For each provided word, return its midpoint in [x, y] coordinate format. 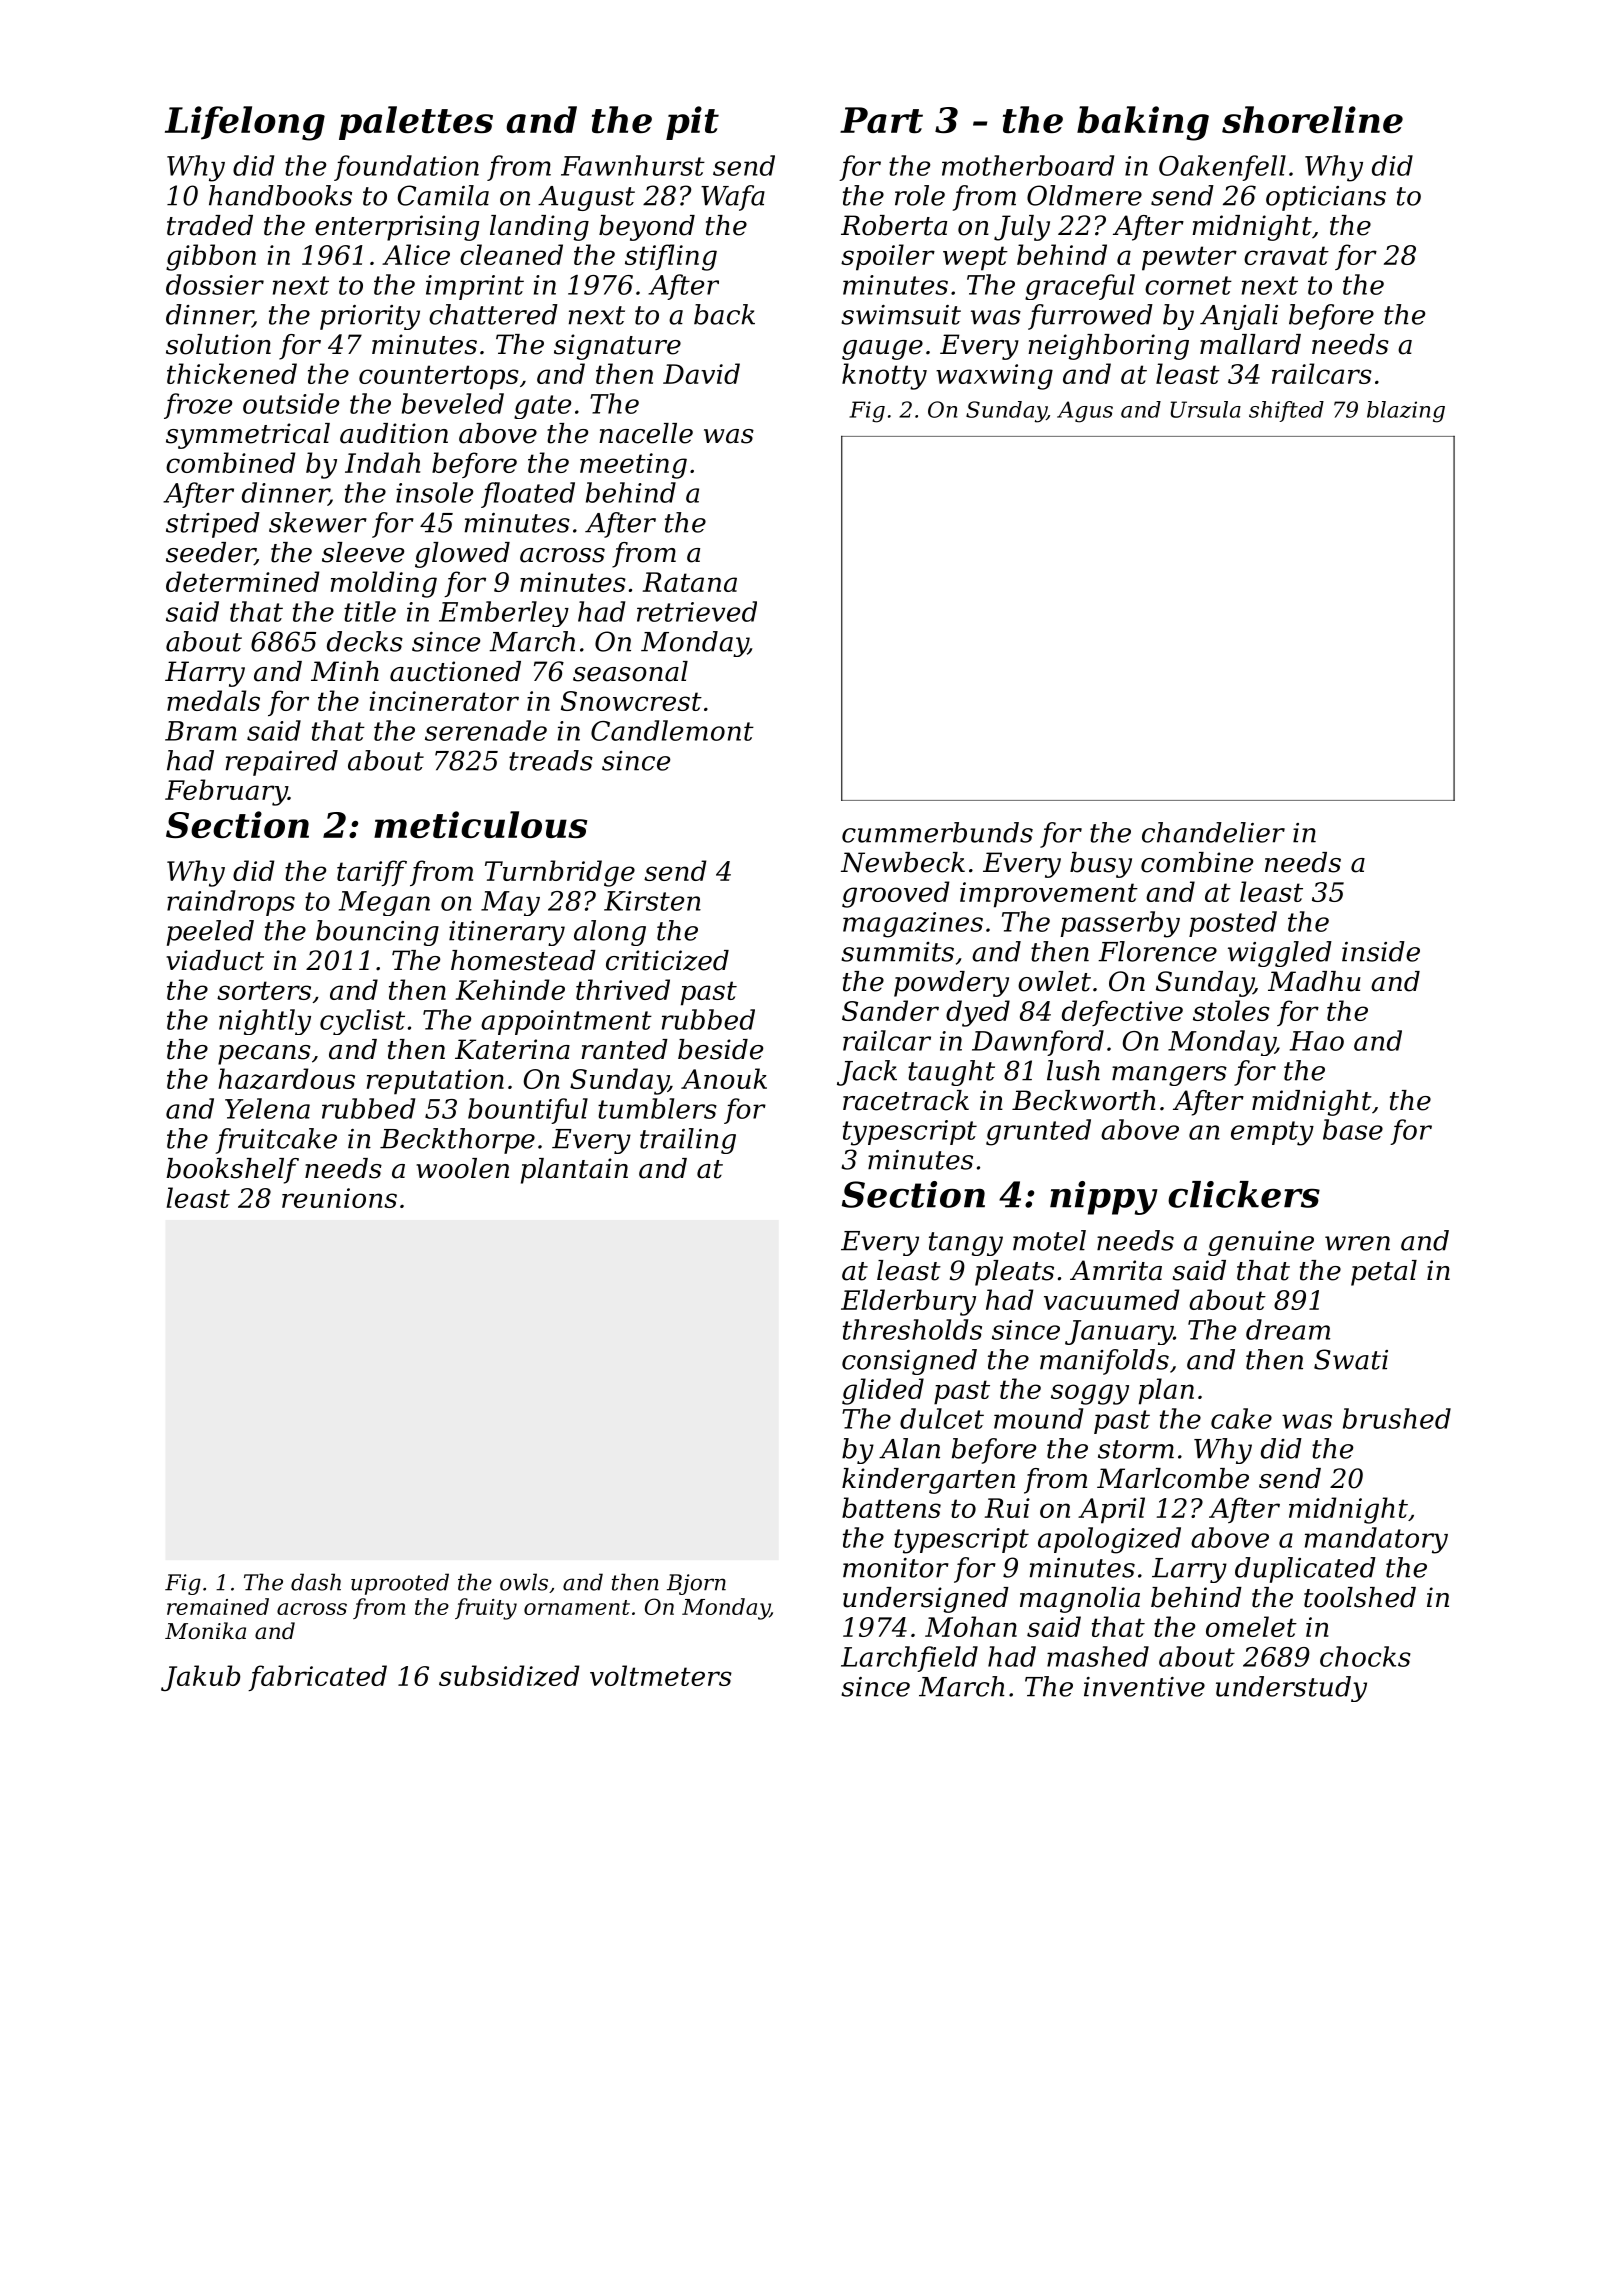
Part [881, 120]
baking [1143, 123]
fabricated [317, 1678]
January [1119, 1332]
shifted [1286, 411]
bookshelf [232, 1171]
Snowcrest [631, 701]
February [226, 792]
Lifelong [245, 123]
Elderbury [908, 1302]
